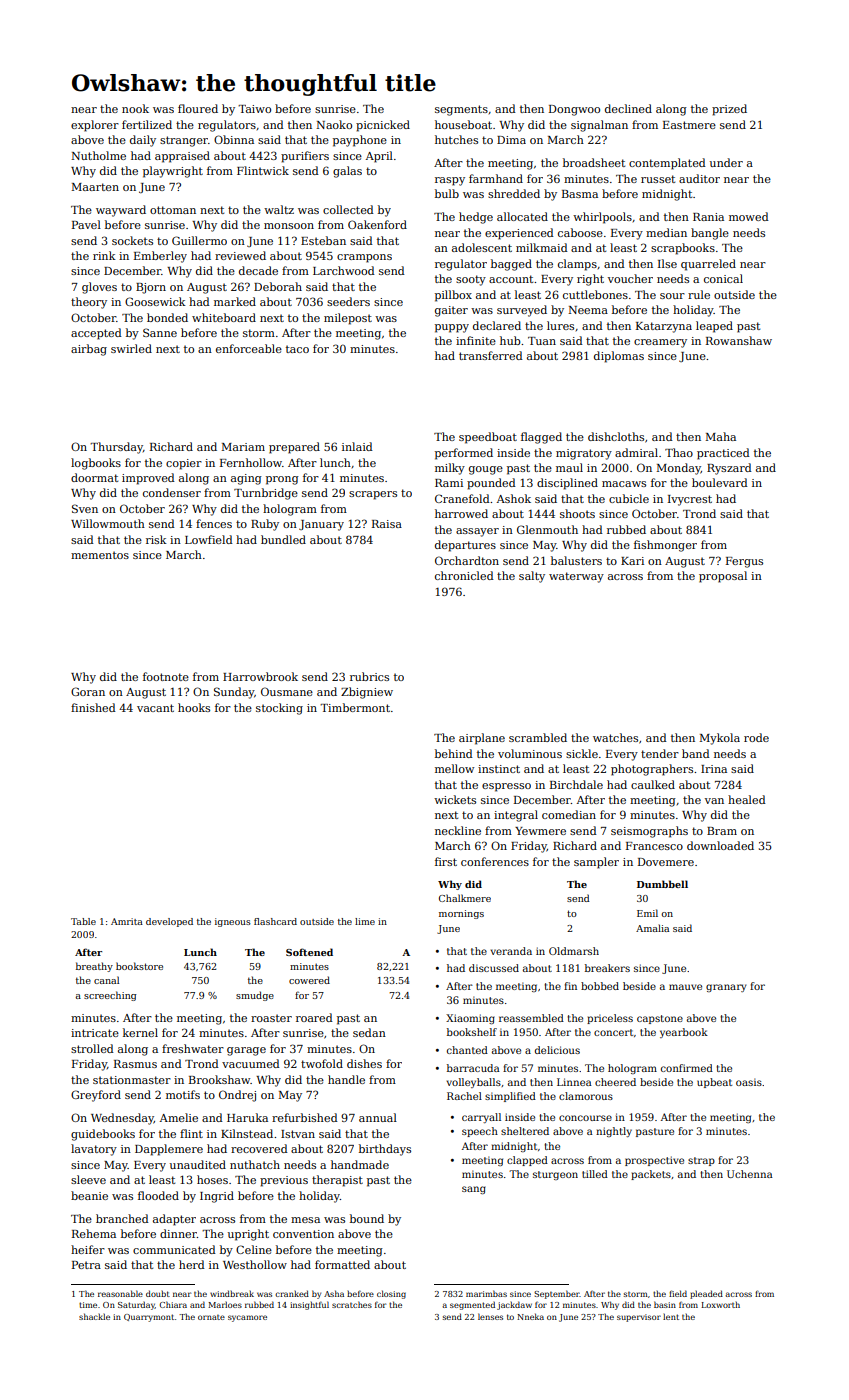  What do you see at coordinates (452, 328) in the document?
I see `puppy` at bounding box center [452, 328].
